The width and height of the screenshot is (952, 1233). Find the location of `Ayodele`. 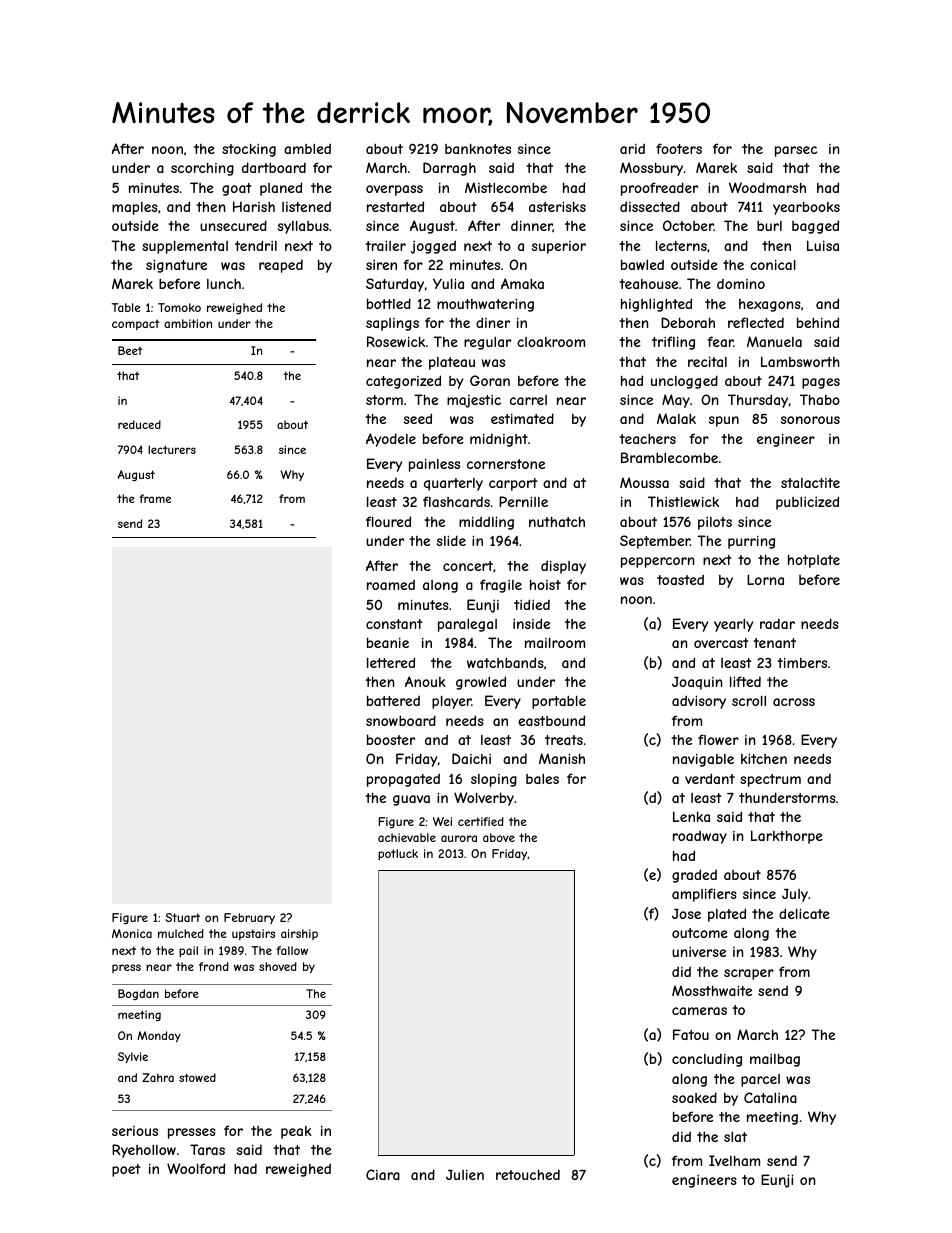

Ayodele is located at coordinates (391, 440).
